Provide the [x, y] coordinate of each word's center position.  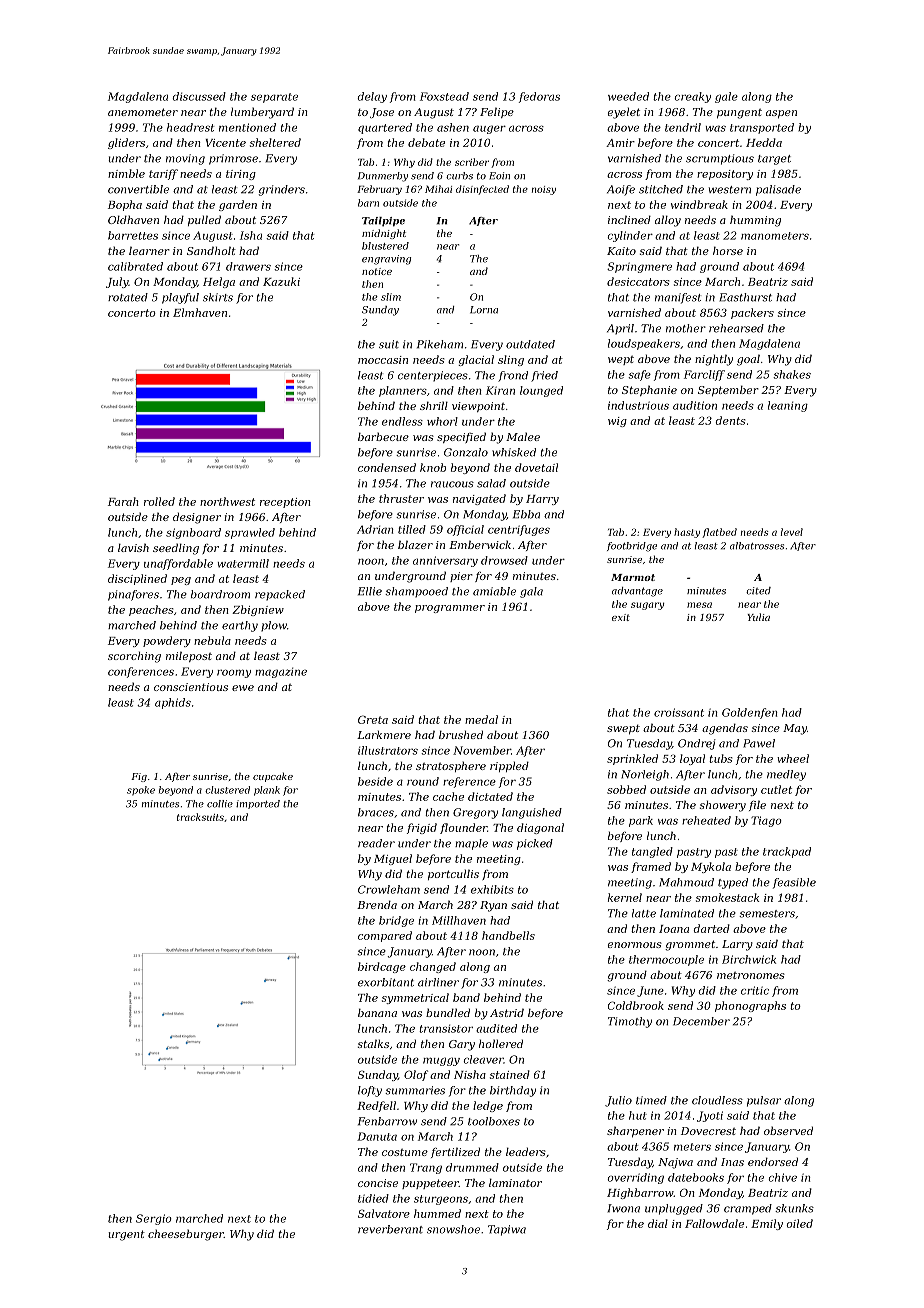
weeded [628, 96]
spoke [141, 791]
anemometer [143, 112]
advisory [734, 790]
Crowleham [389, 889]
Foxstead [444, 96]
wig [617, 422]
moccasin [383, 360]
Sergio [154, 1219]
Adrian [375, 529]
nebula [212, 640]
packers [752, 313]
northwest [227, 501]
